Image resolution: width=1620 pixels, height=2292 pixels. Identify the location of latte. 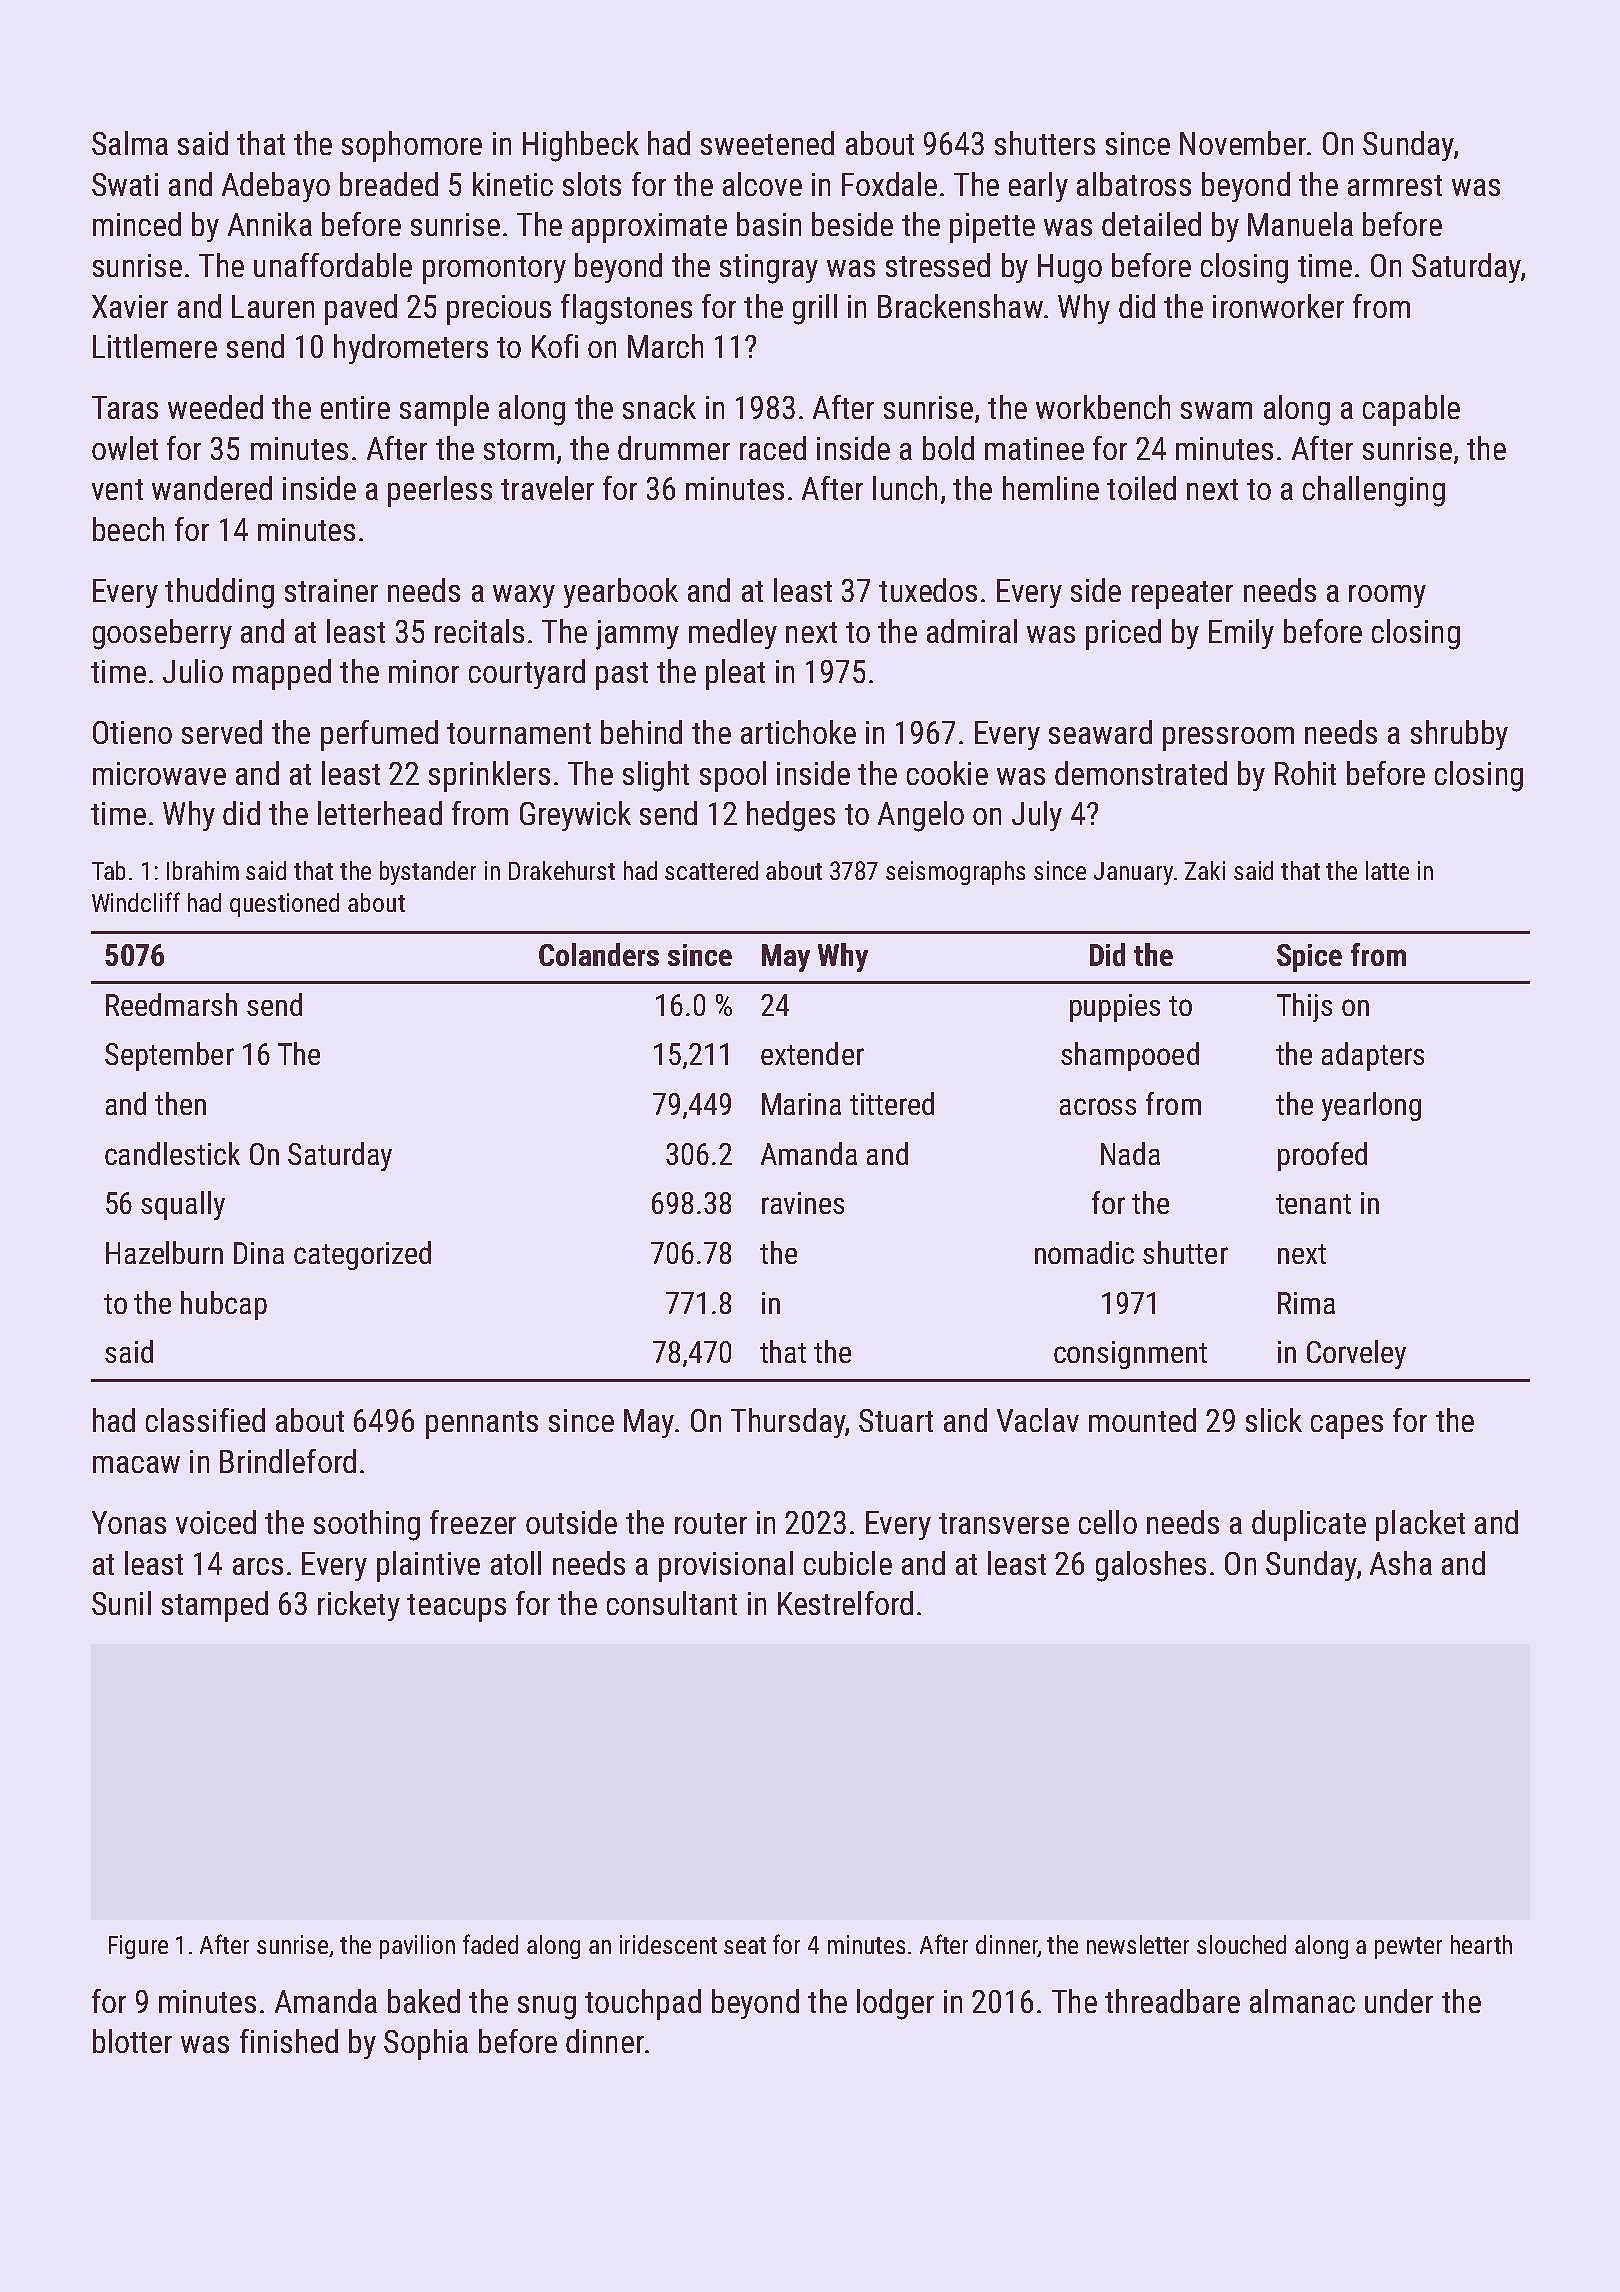
(1387, 870).
